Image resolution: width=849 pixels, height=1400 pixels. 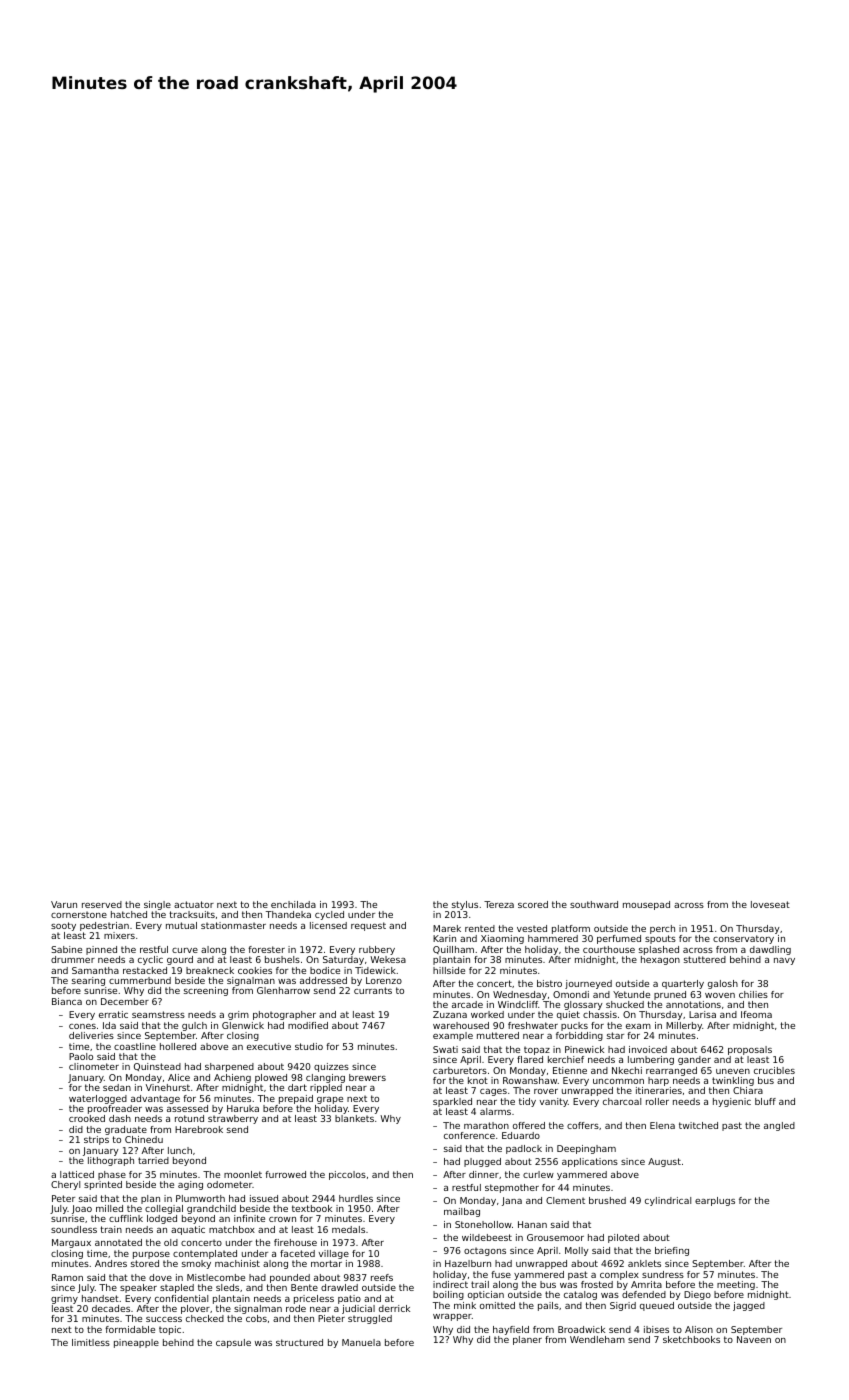 What do you see at coordinates (354, 1118) in the screenshot?
I see `blankets` at bounding box center [354, 1118].
